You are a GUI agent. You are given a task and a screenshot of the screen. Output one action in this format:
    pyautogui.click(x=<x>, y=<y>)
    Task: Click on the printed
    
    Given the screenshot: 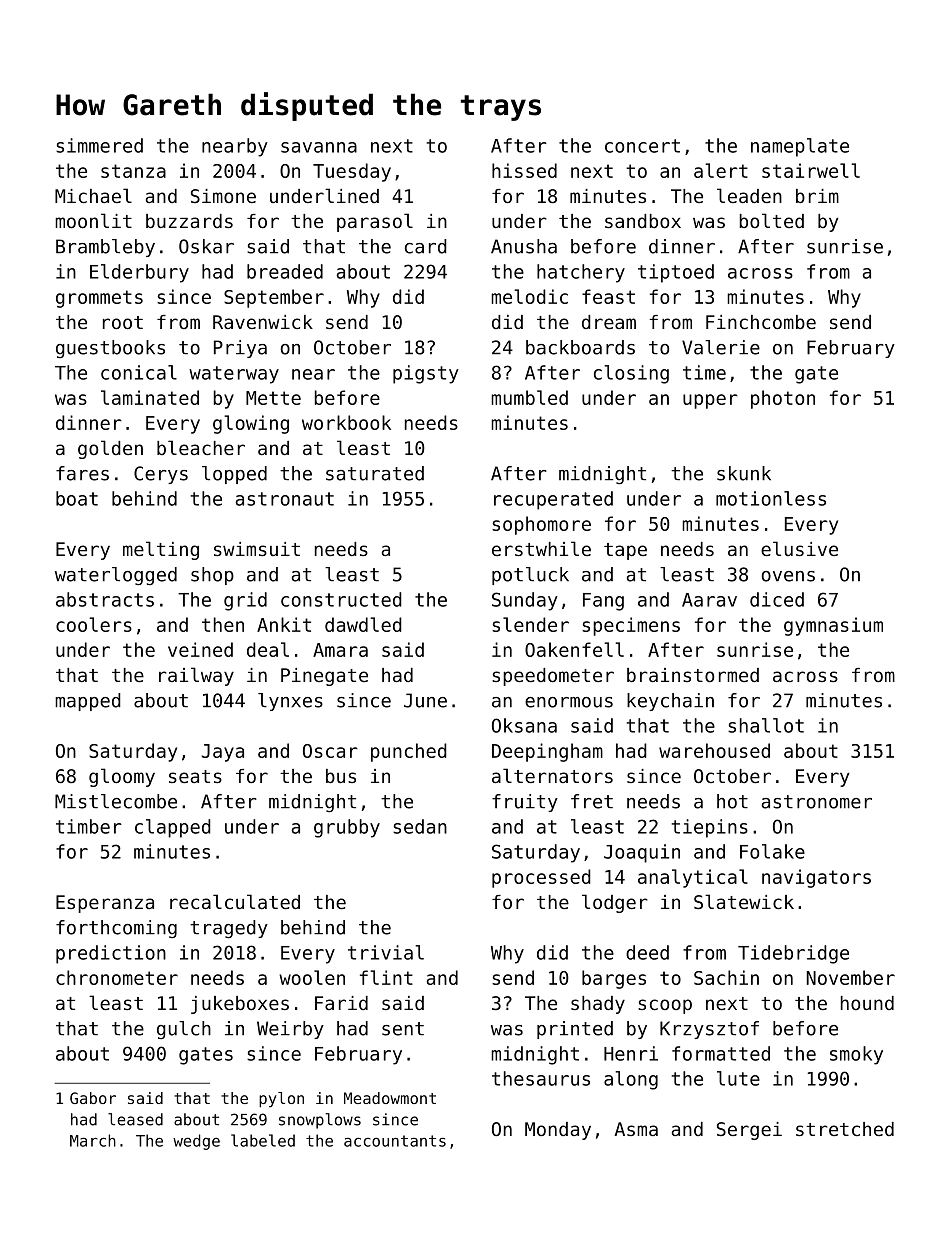 What is the action you would take?
    pyautogui.click(x=575, y=1030)
